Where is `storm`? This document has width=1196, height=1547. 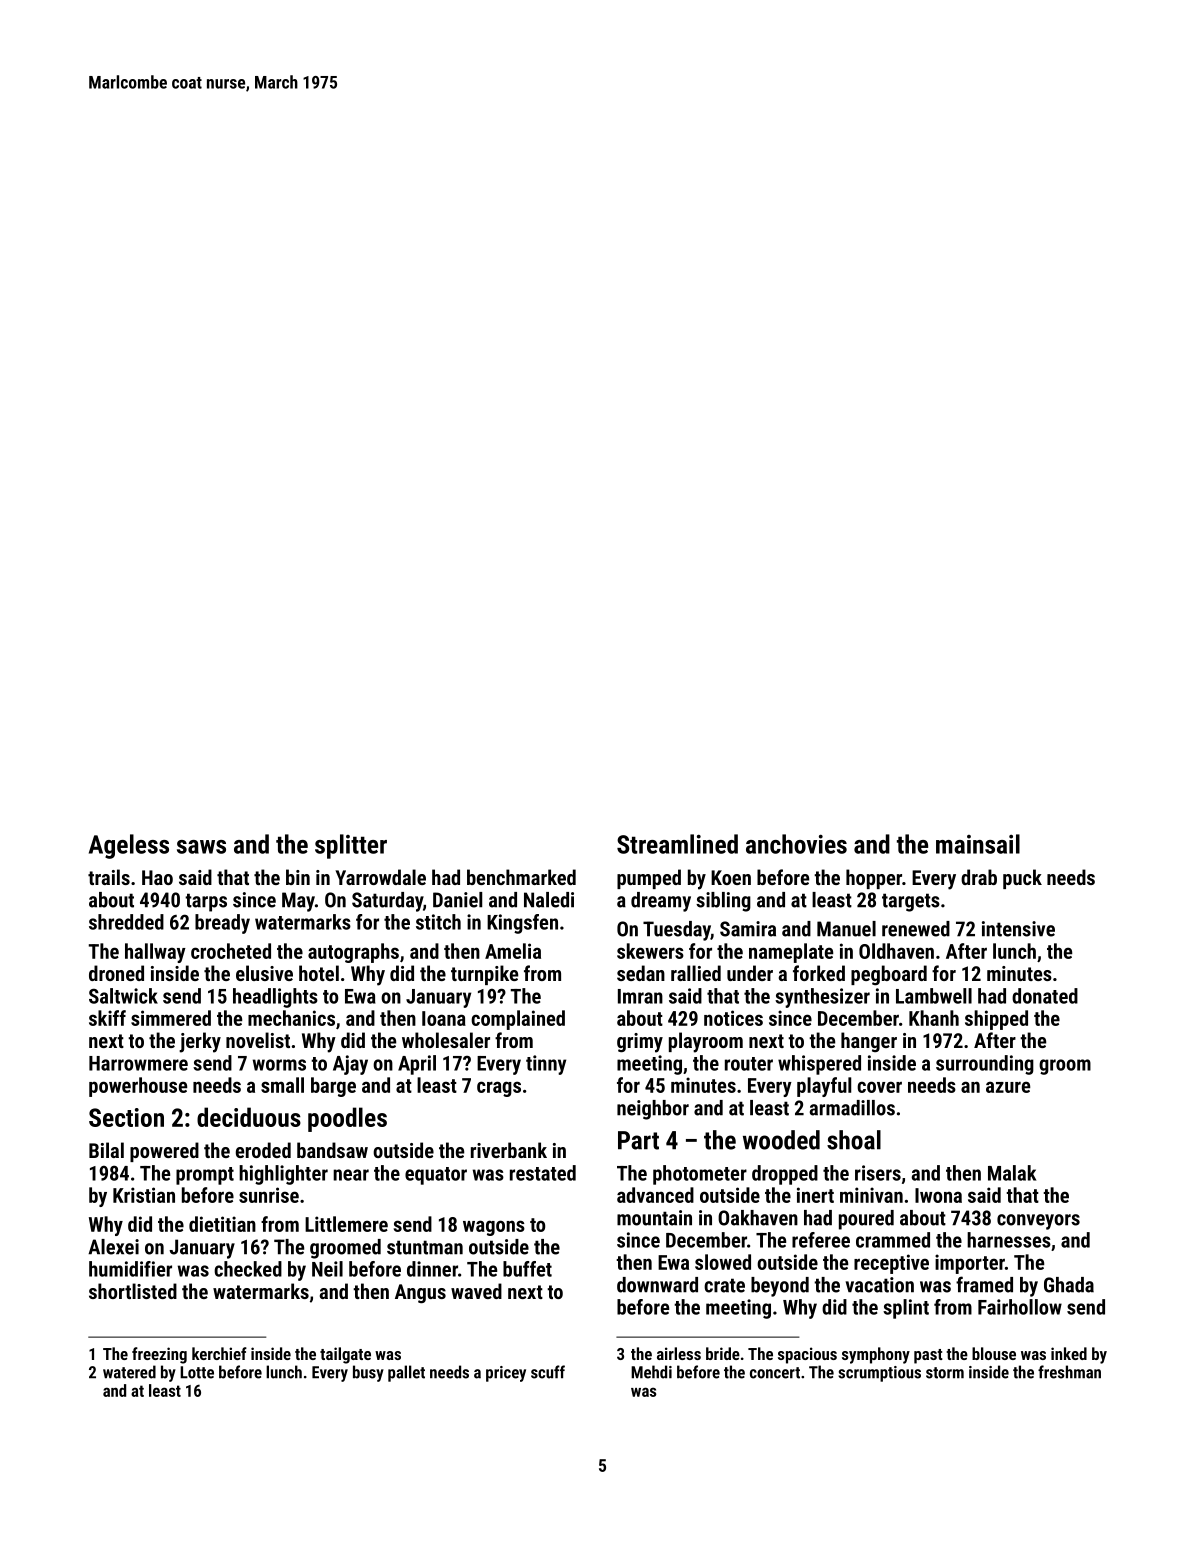
storm is located at coordinates (945, 1373).
